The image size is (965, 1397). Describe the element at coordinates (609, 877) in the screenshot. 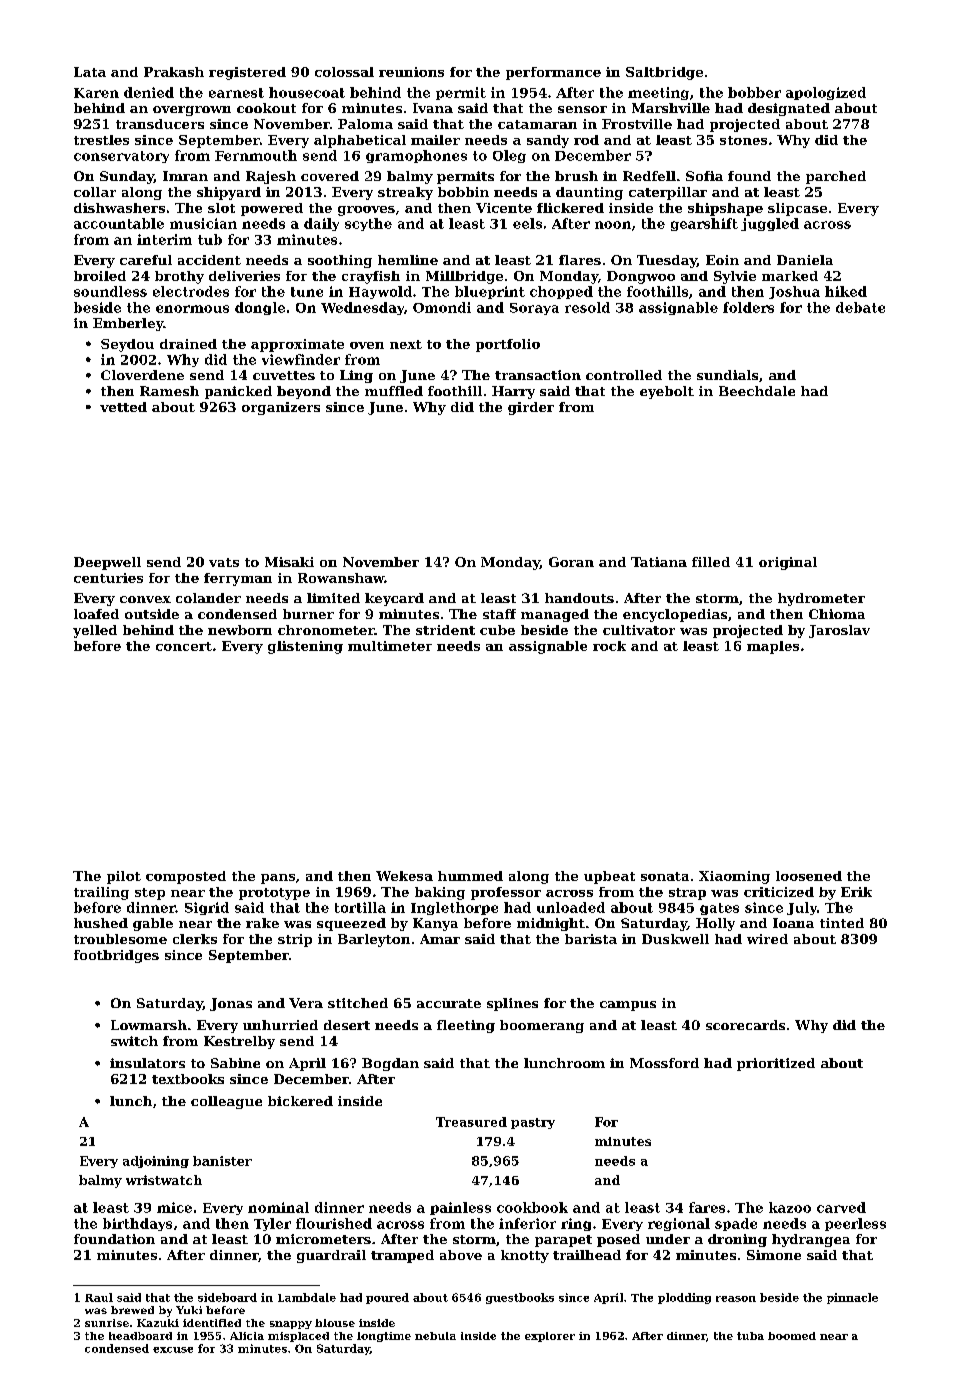

I see `upbeat` at that location.
